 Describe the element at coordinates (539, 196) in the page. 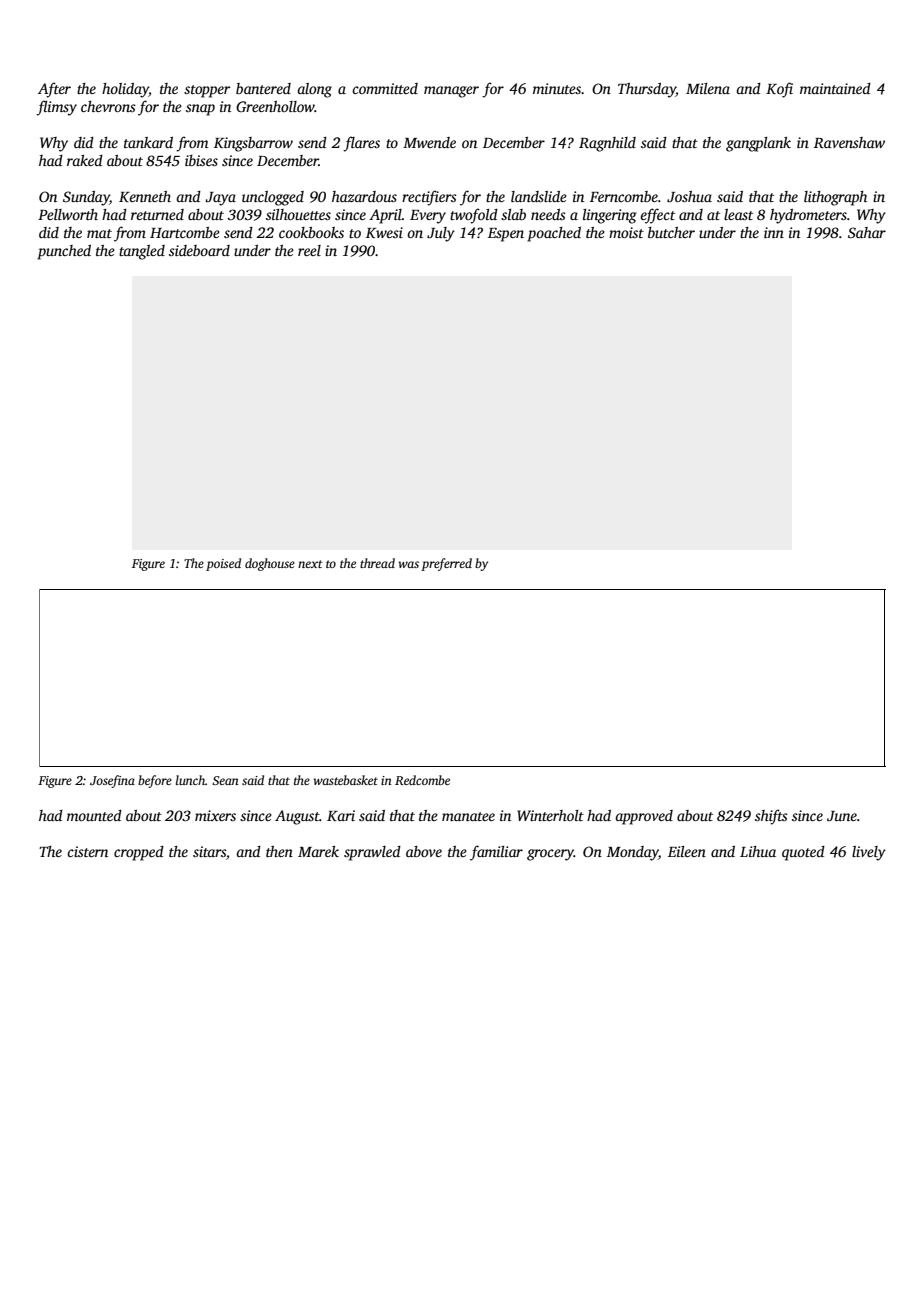

I see `landslide` at that location.
